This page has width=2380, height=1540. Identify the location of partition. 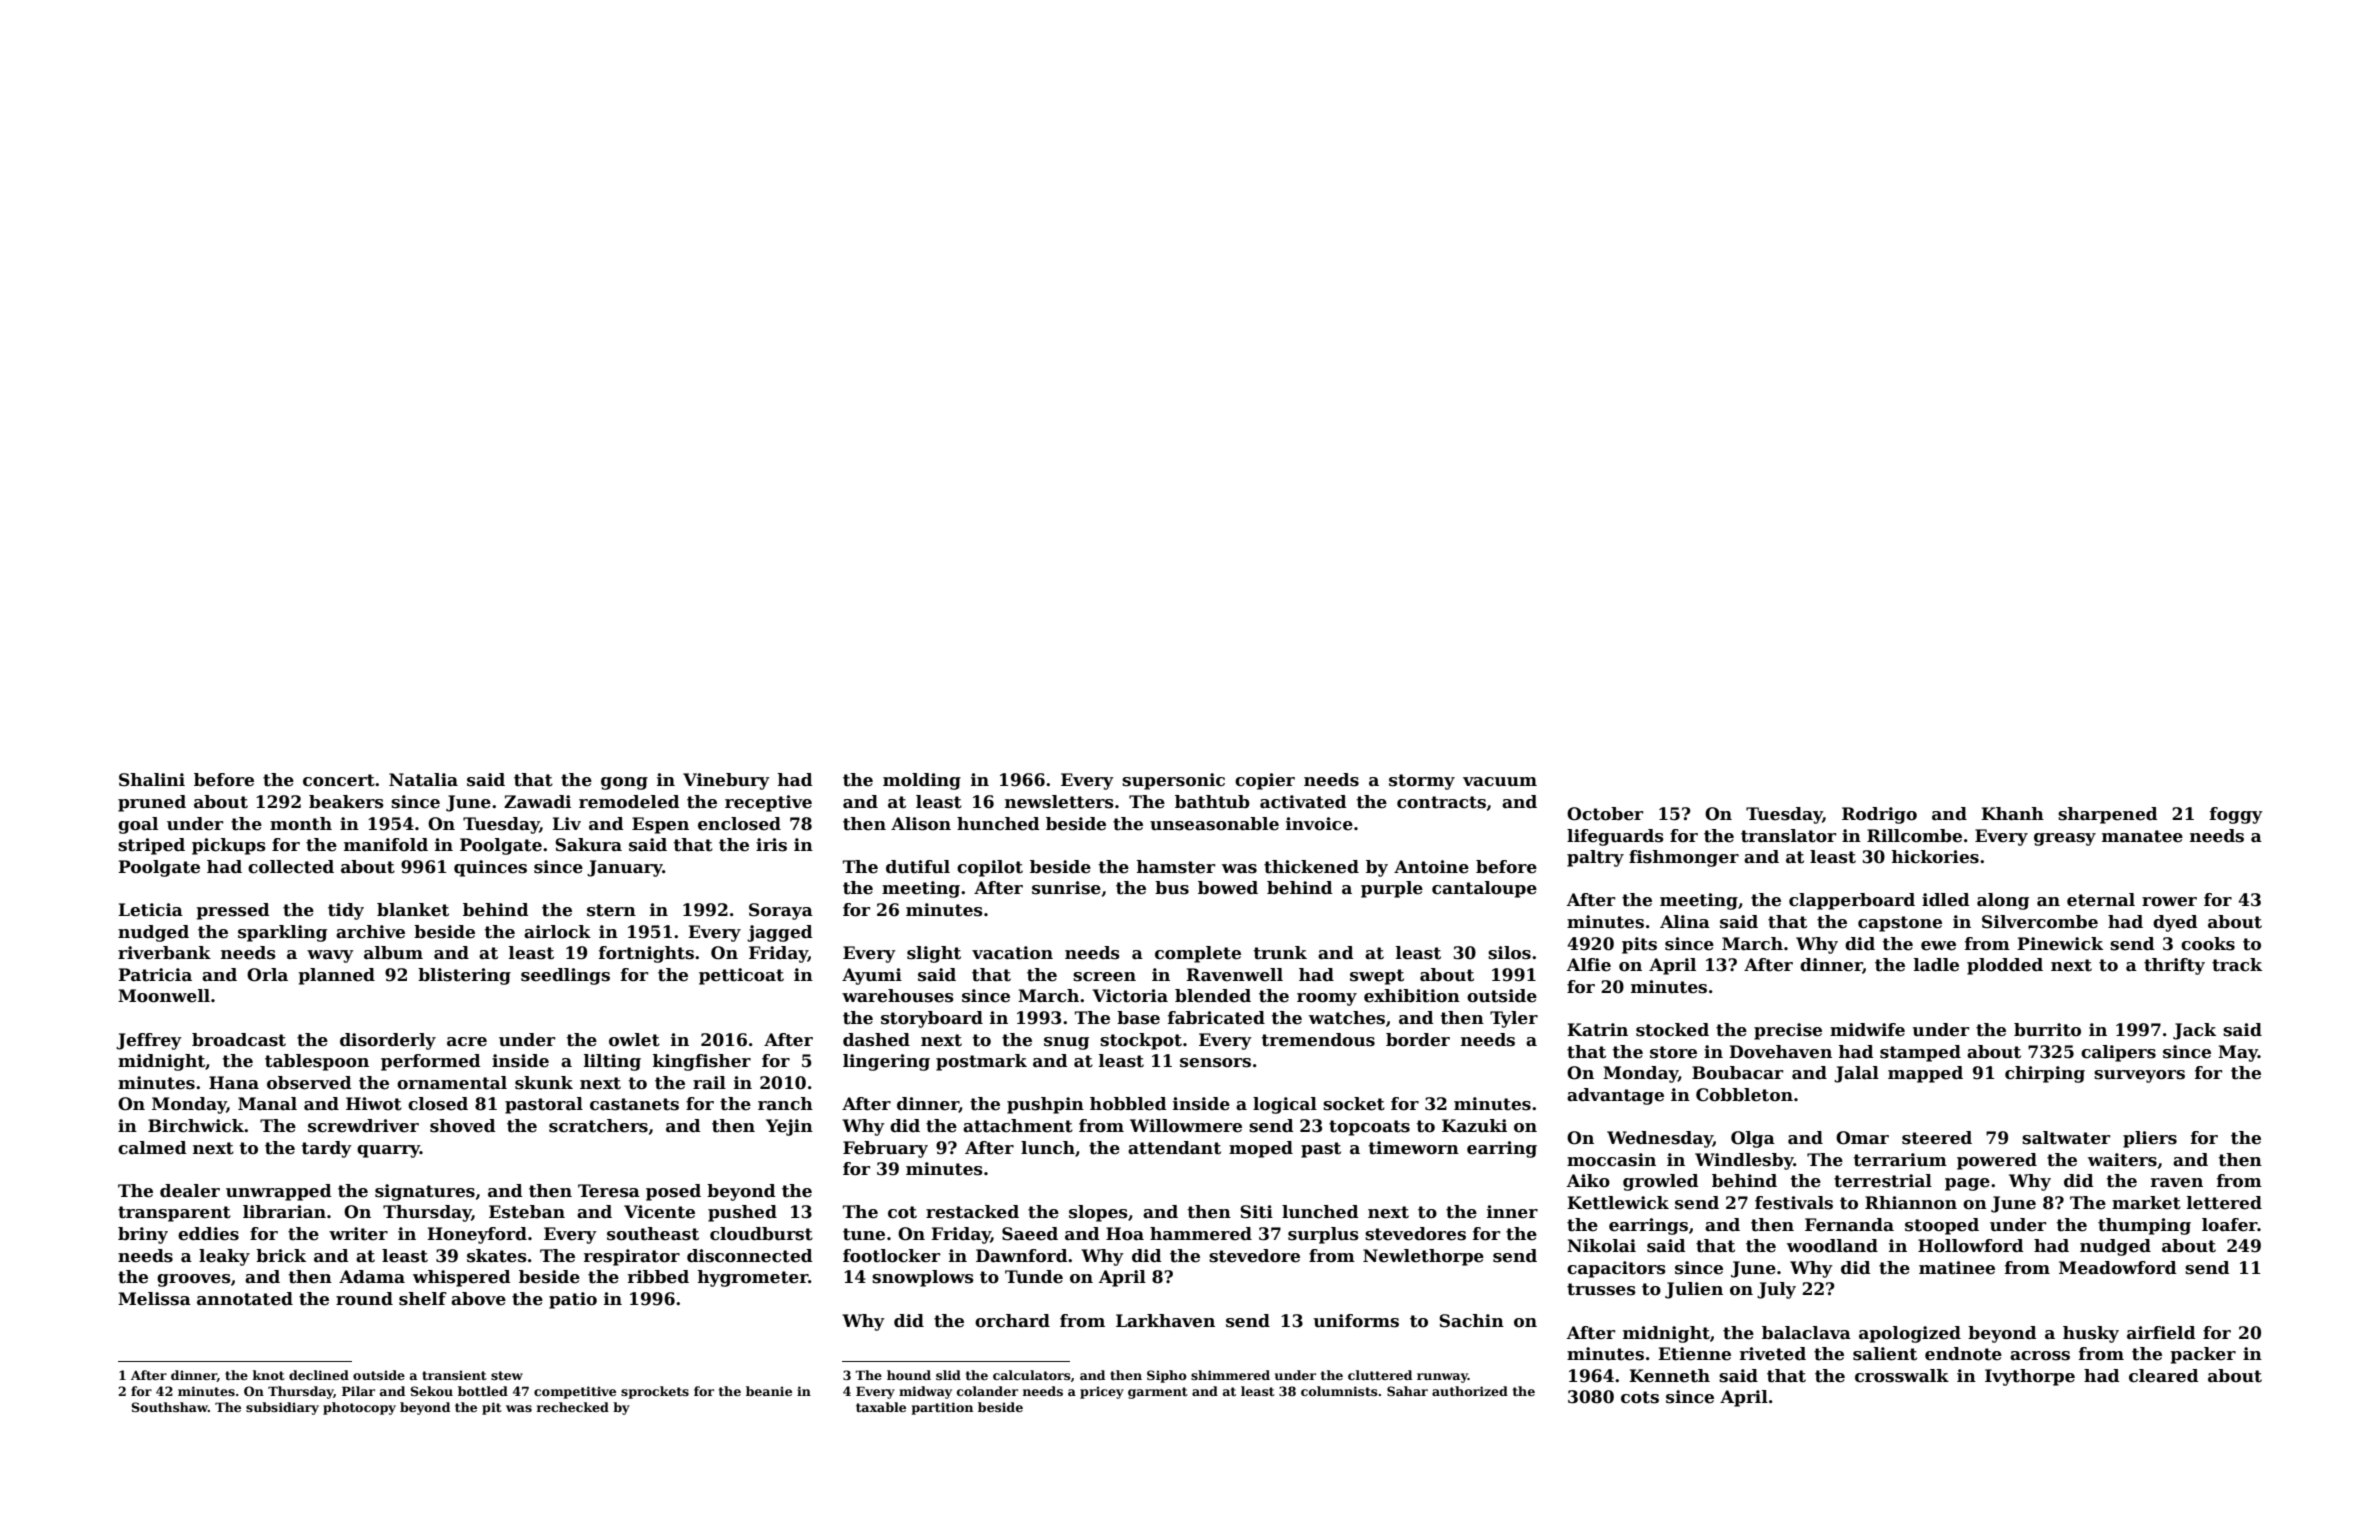
(942, 1408).
